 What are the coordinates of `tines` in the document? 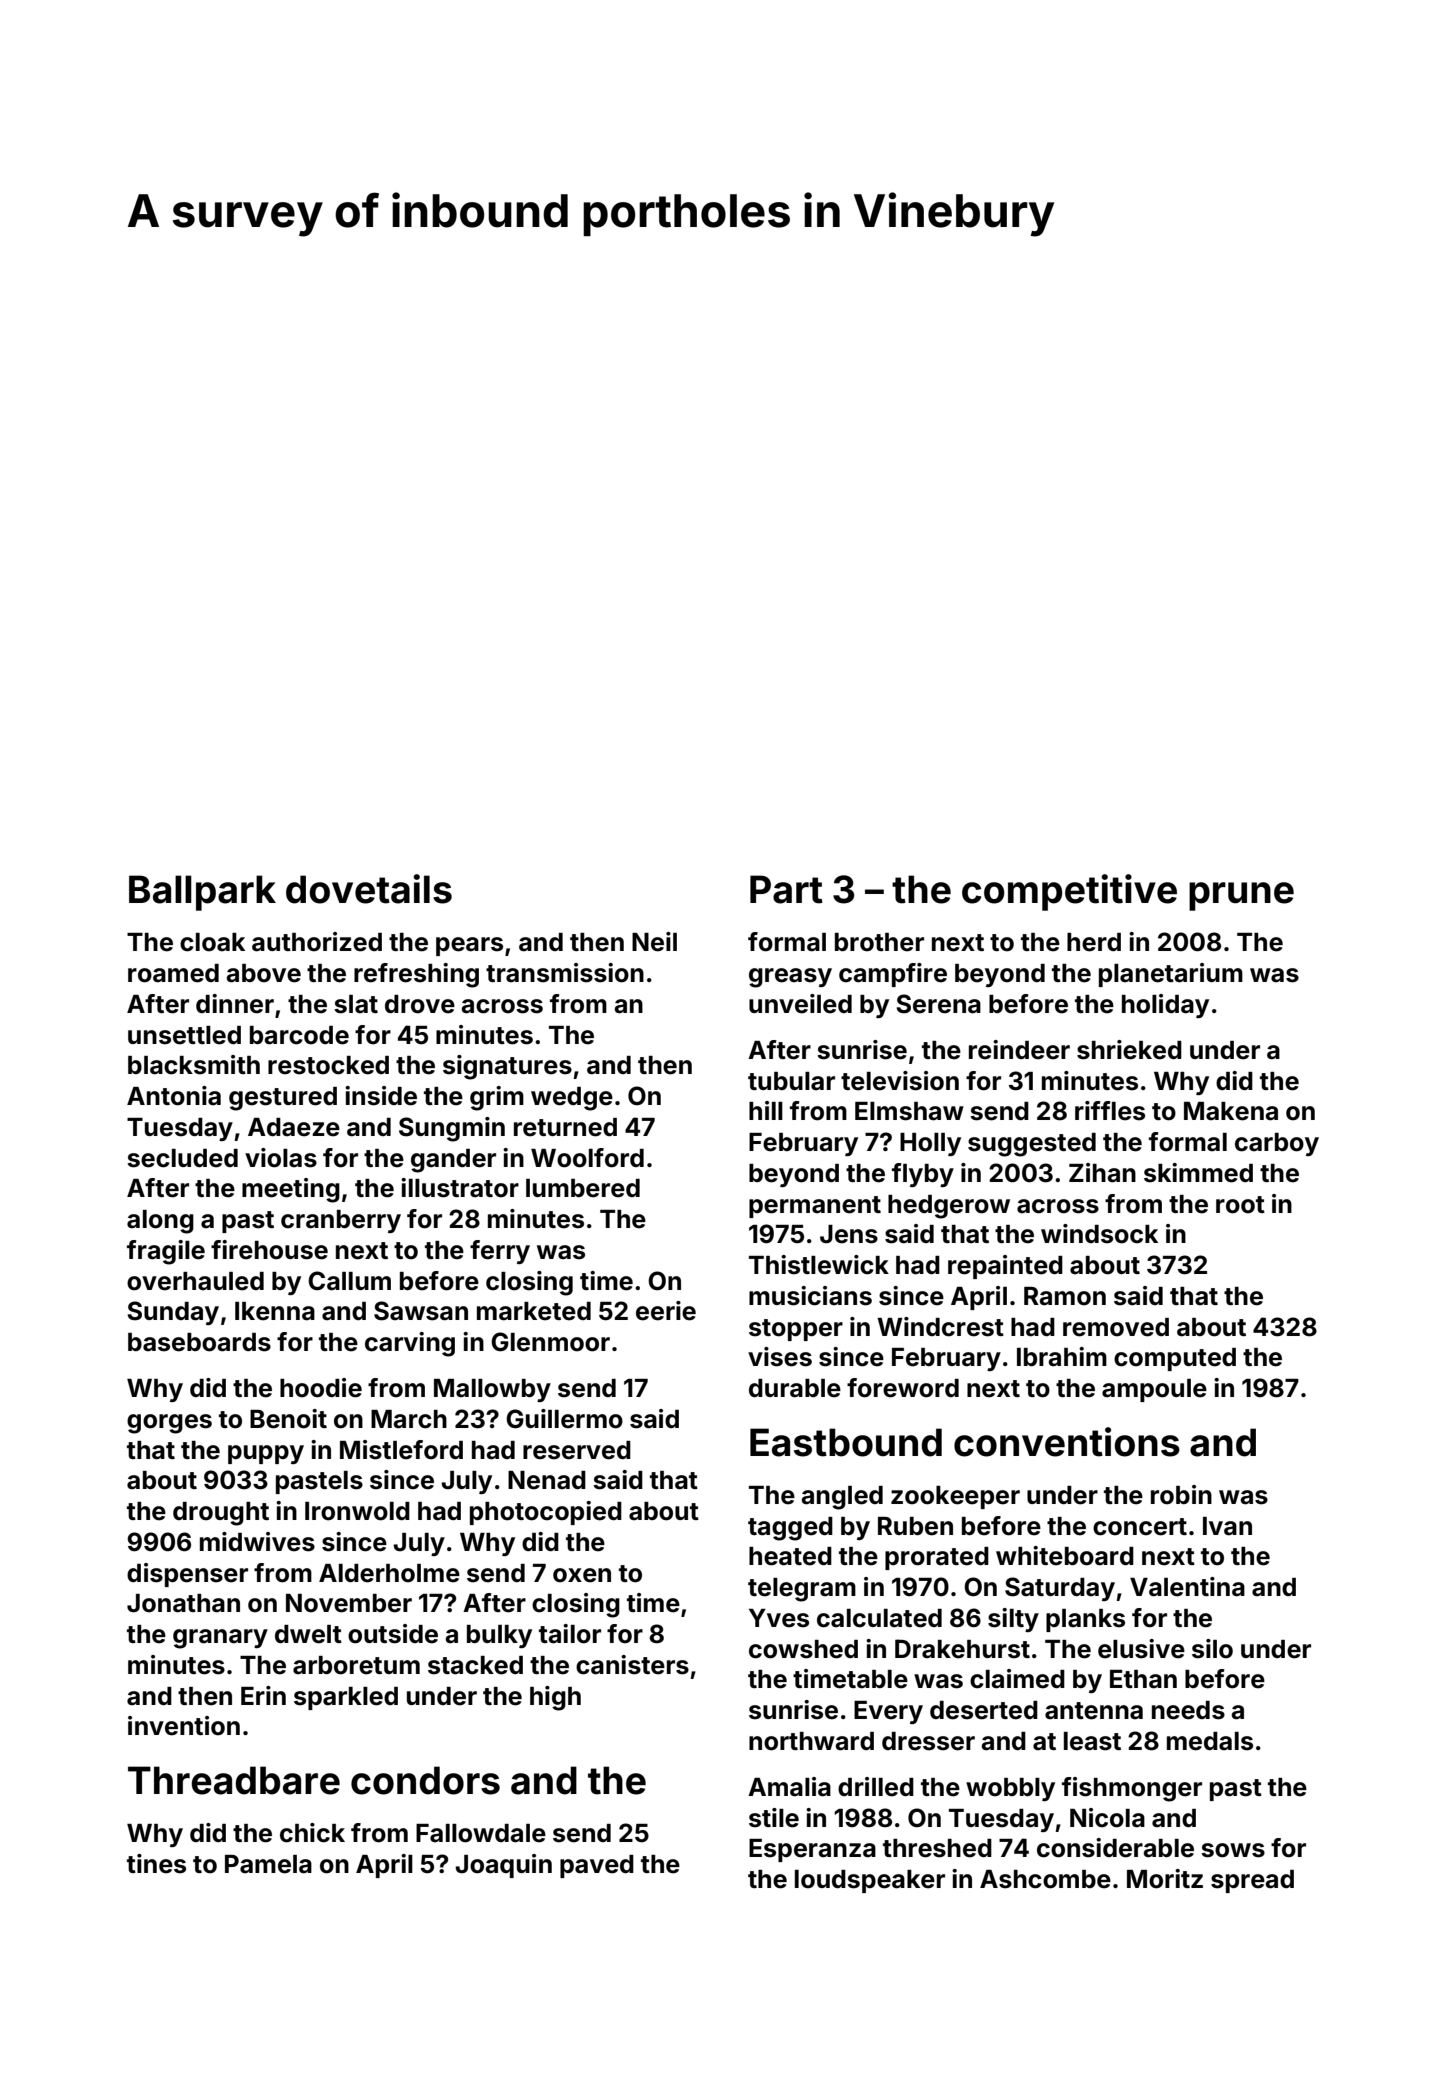 It's located at (156, 1864).
